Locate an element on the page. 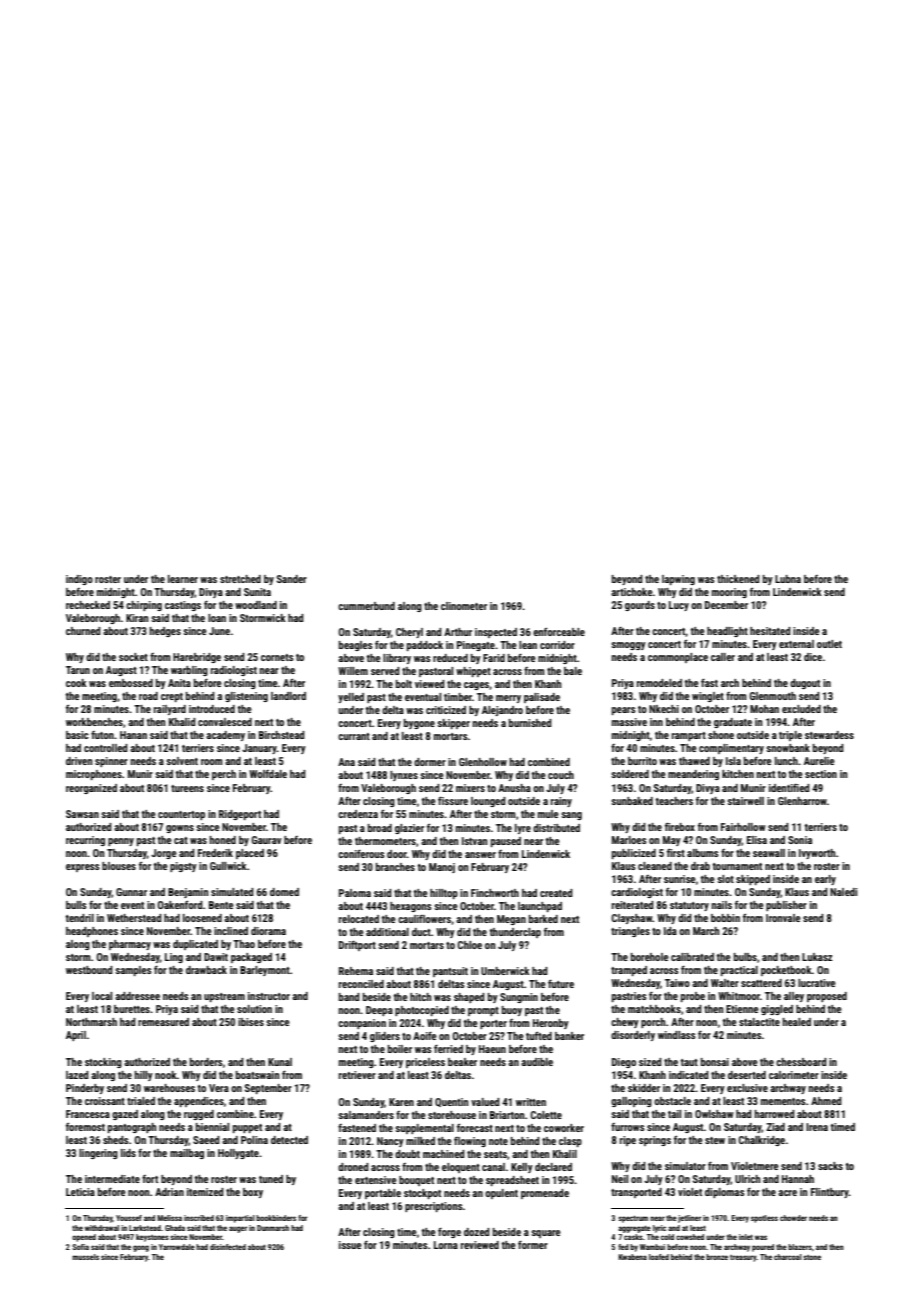  ibises is located at coordinates (251, 1022).
